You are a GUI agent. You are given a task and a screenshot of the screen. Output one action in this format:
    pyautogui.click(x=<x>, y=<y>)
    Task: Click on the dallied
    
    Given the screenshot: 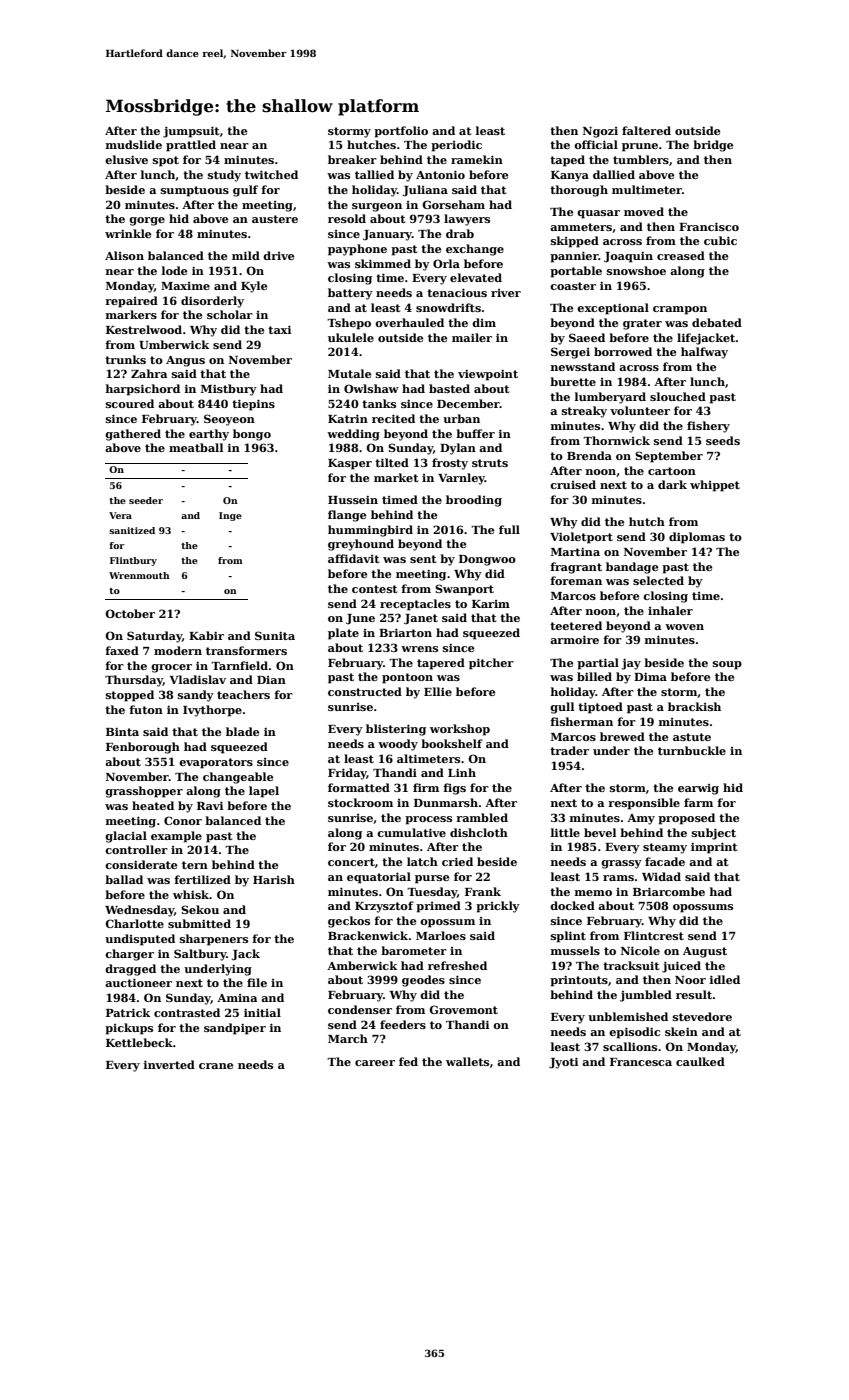 What is the action you would take?
    pyautogui.click(x=614, y=174)
